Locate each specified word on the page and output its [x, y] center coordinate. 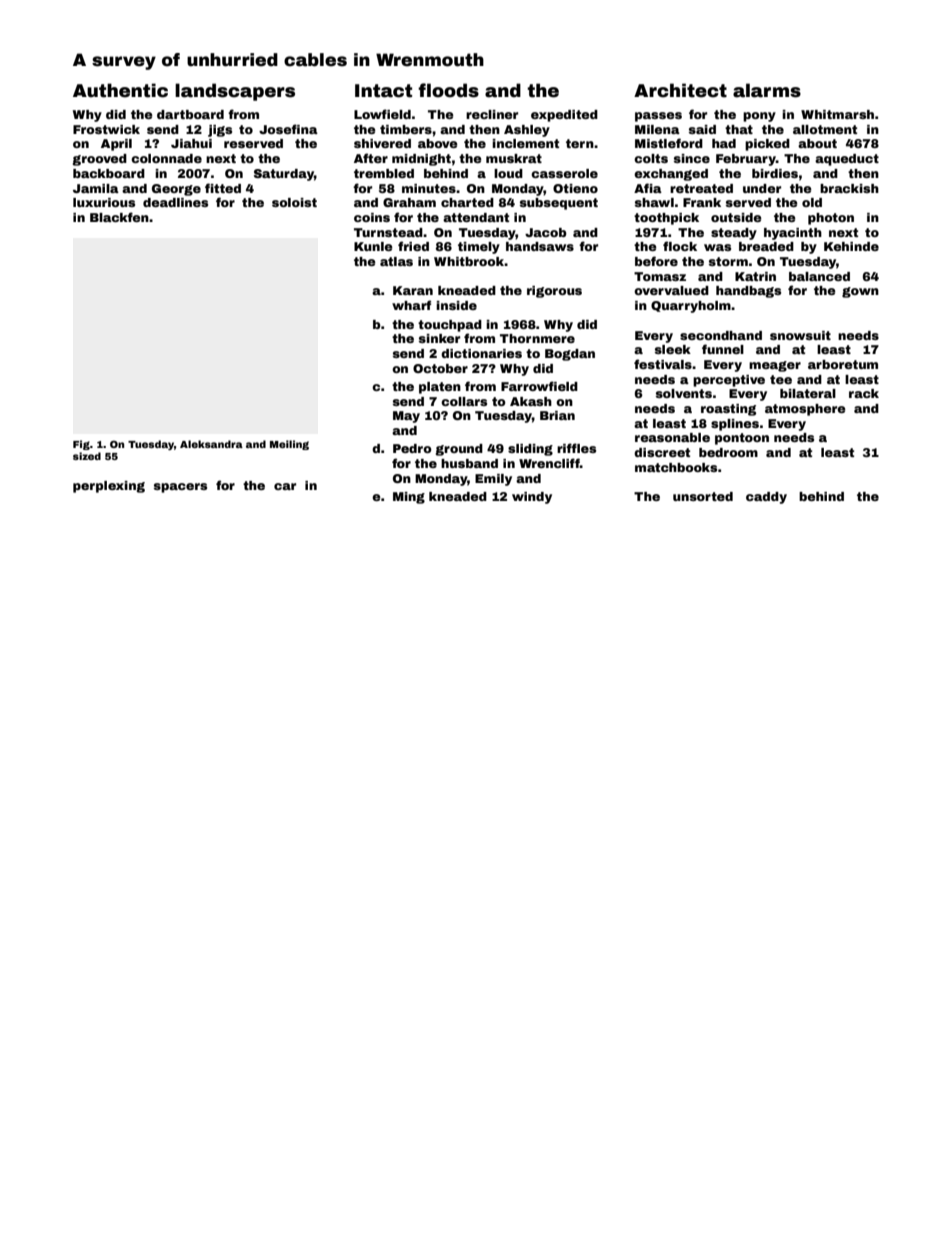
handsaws [540, 246]
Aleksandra [211, 444]
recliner [492, 114]
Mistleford [669, 143]
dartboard [190, 114]
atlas [396, 261]
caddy [766, 498]
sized [87, 456]
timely [479, 248]
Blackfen [119, 217]
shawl [654, 202]
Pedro [412, 448]
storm [728, 261]
